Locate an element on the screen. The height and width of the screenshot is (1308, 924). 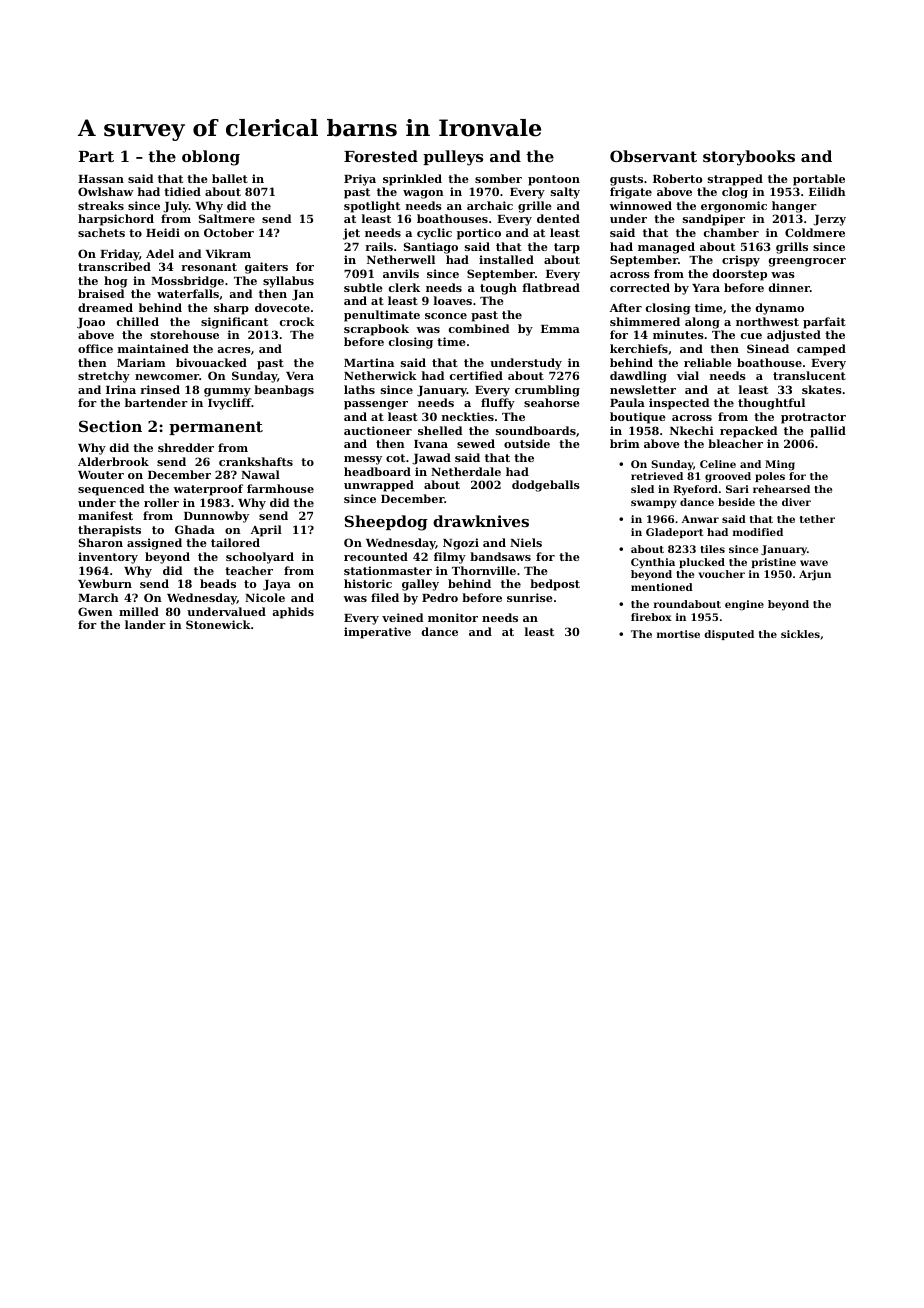
flatbread is located at coordinates (551, 287).
